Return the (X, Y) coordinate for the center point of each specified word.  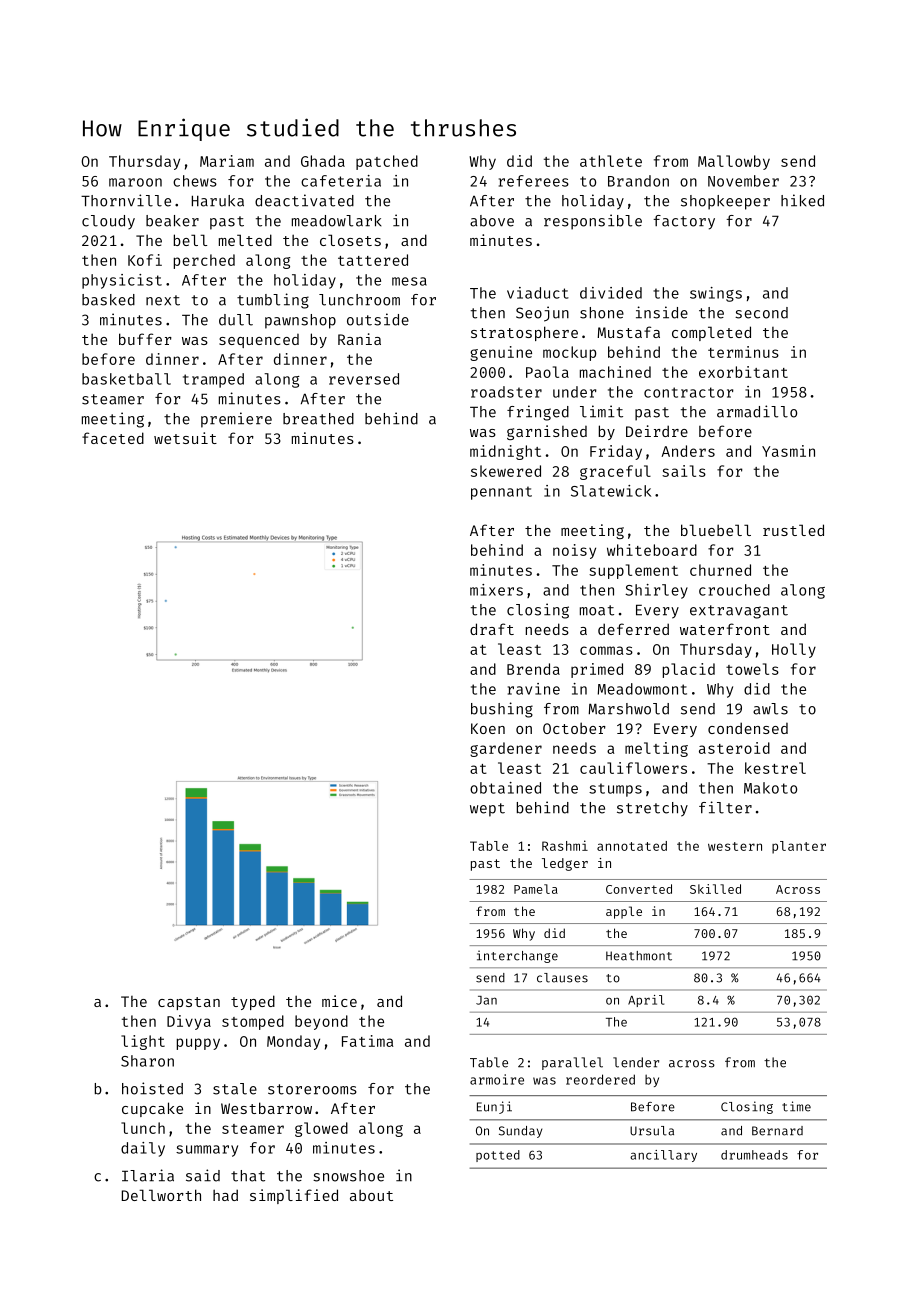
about (371, 1195)
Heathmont (639, 956)
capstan (189, 1003)
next (163, 300)
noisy (574, 551)
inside (662, 312)
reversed (364, 379)
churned (720, 570)
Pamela (536, 889)
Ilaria (148, 1175)
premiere (236, 420)
